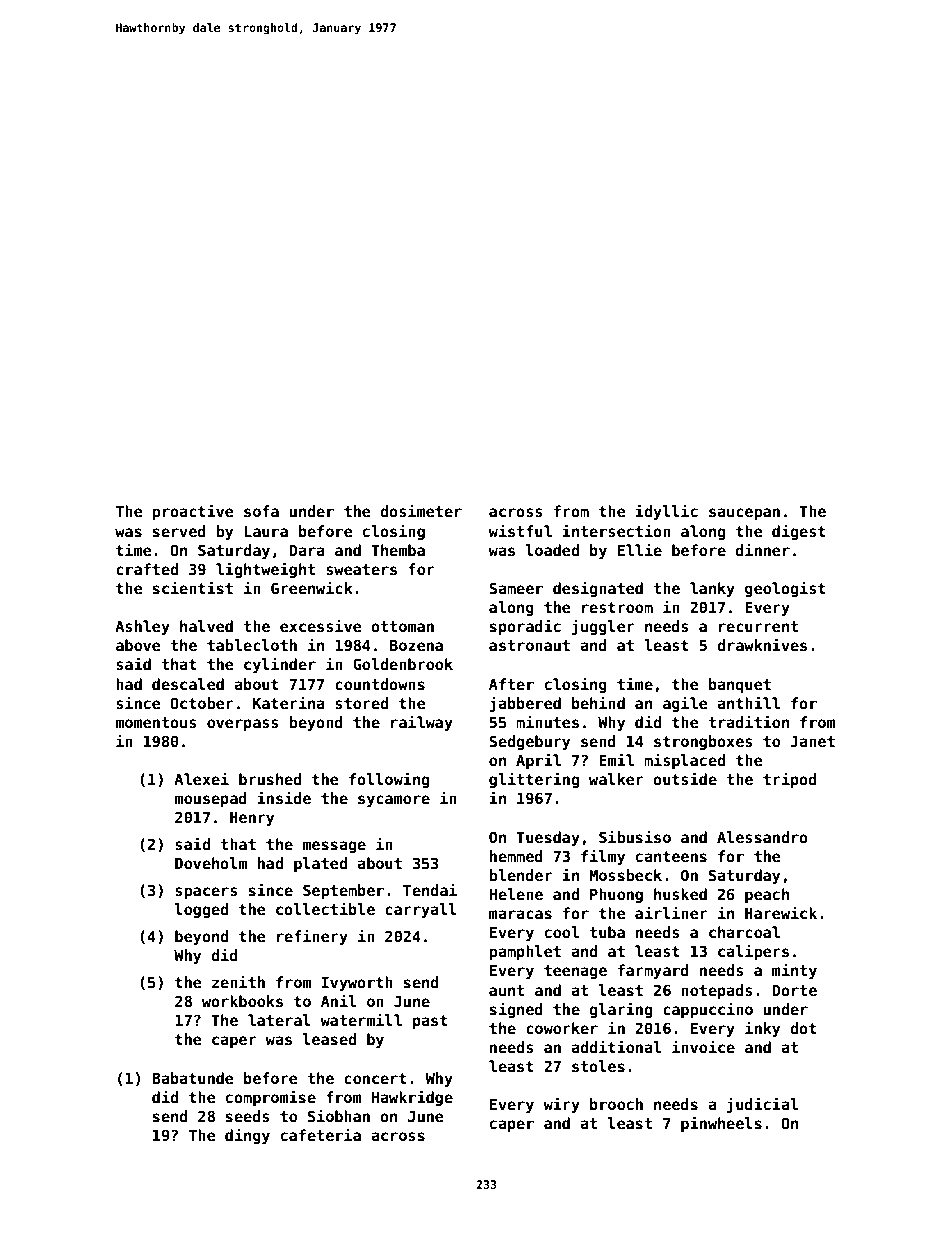 The height and width of the document is (1233, 952). What do you see at coordinates (421, 510) in the document?
I see `dosimeter` at bounding box center [421, 510].
